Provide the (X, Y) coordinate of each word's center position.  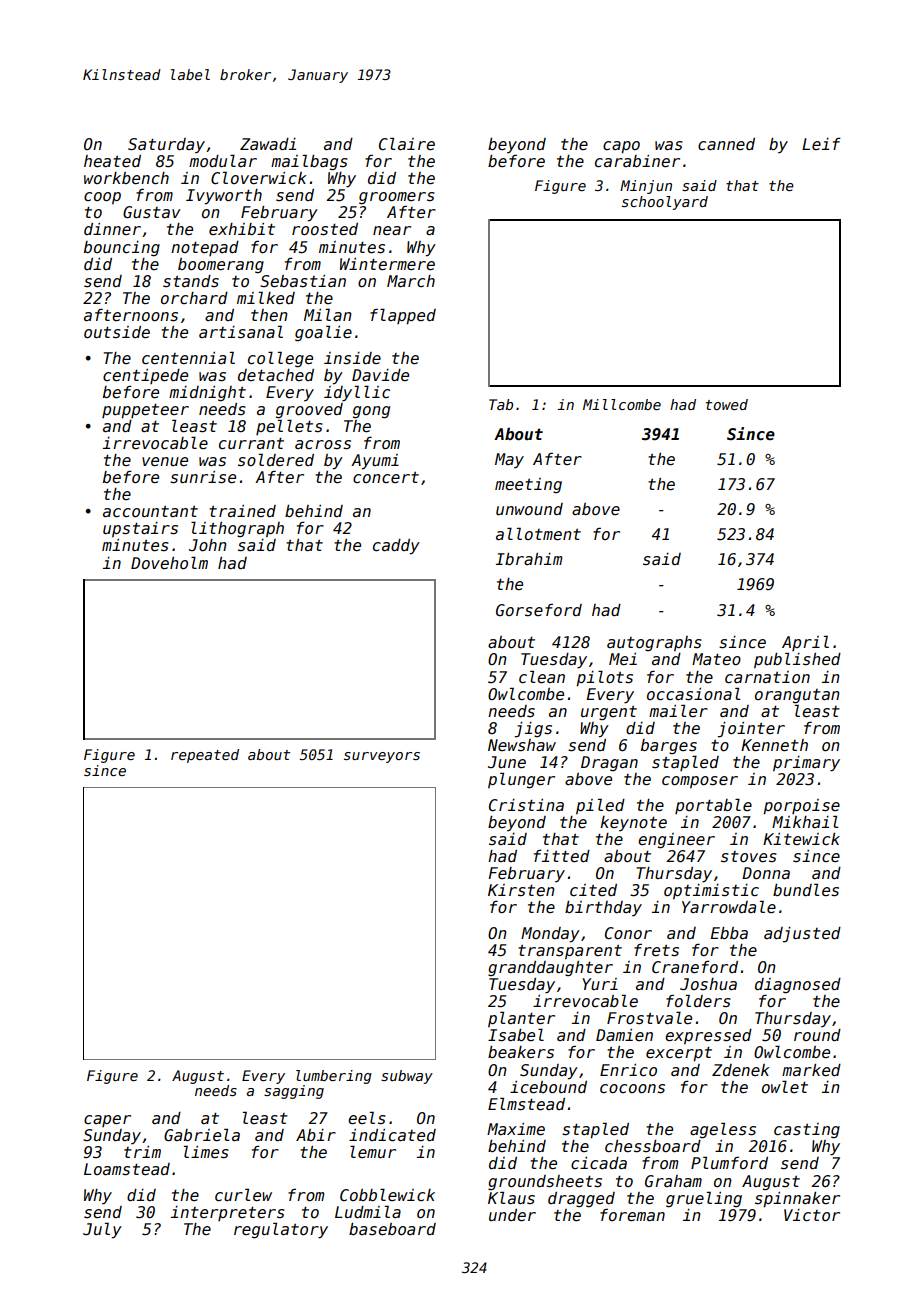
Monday (550, 935)
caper (107, 1121)
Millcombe (622, 404)
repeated (205, 756)
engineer (676, 841)
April (805, 643)
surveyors (382, 757)
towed (727, 404)
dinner (112, 229)
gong (371, 412)
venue (165, 462)
